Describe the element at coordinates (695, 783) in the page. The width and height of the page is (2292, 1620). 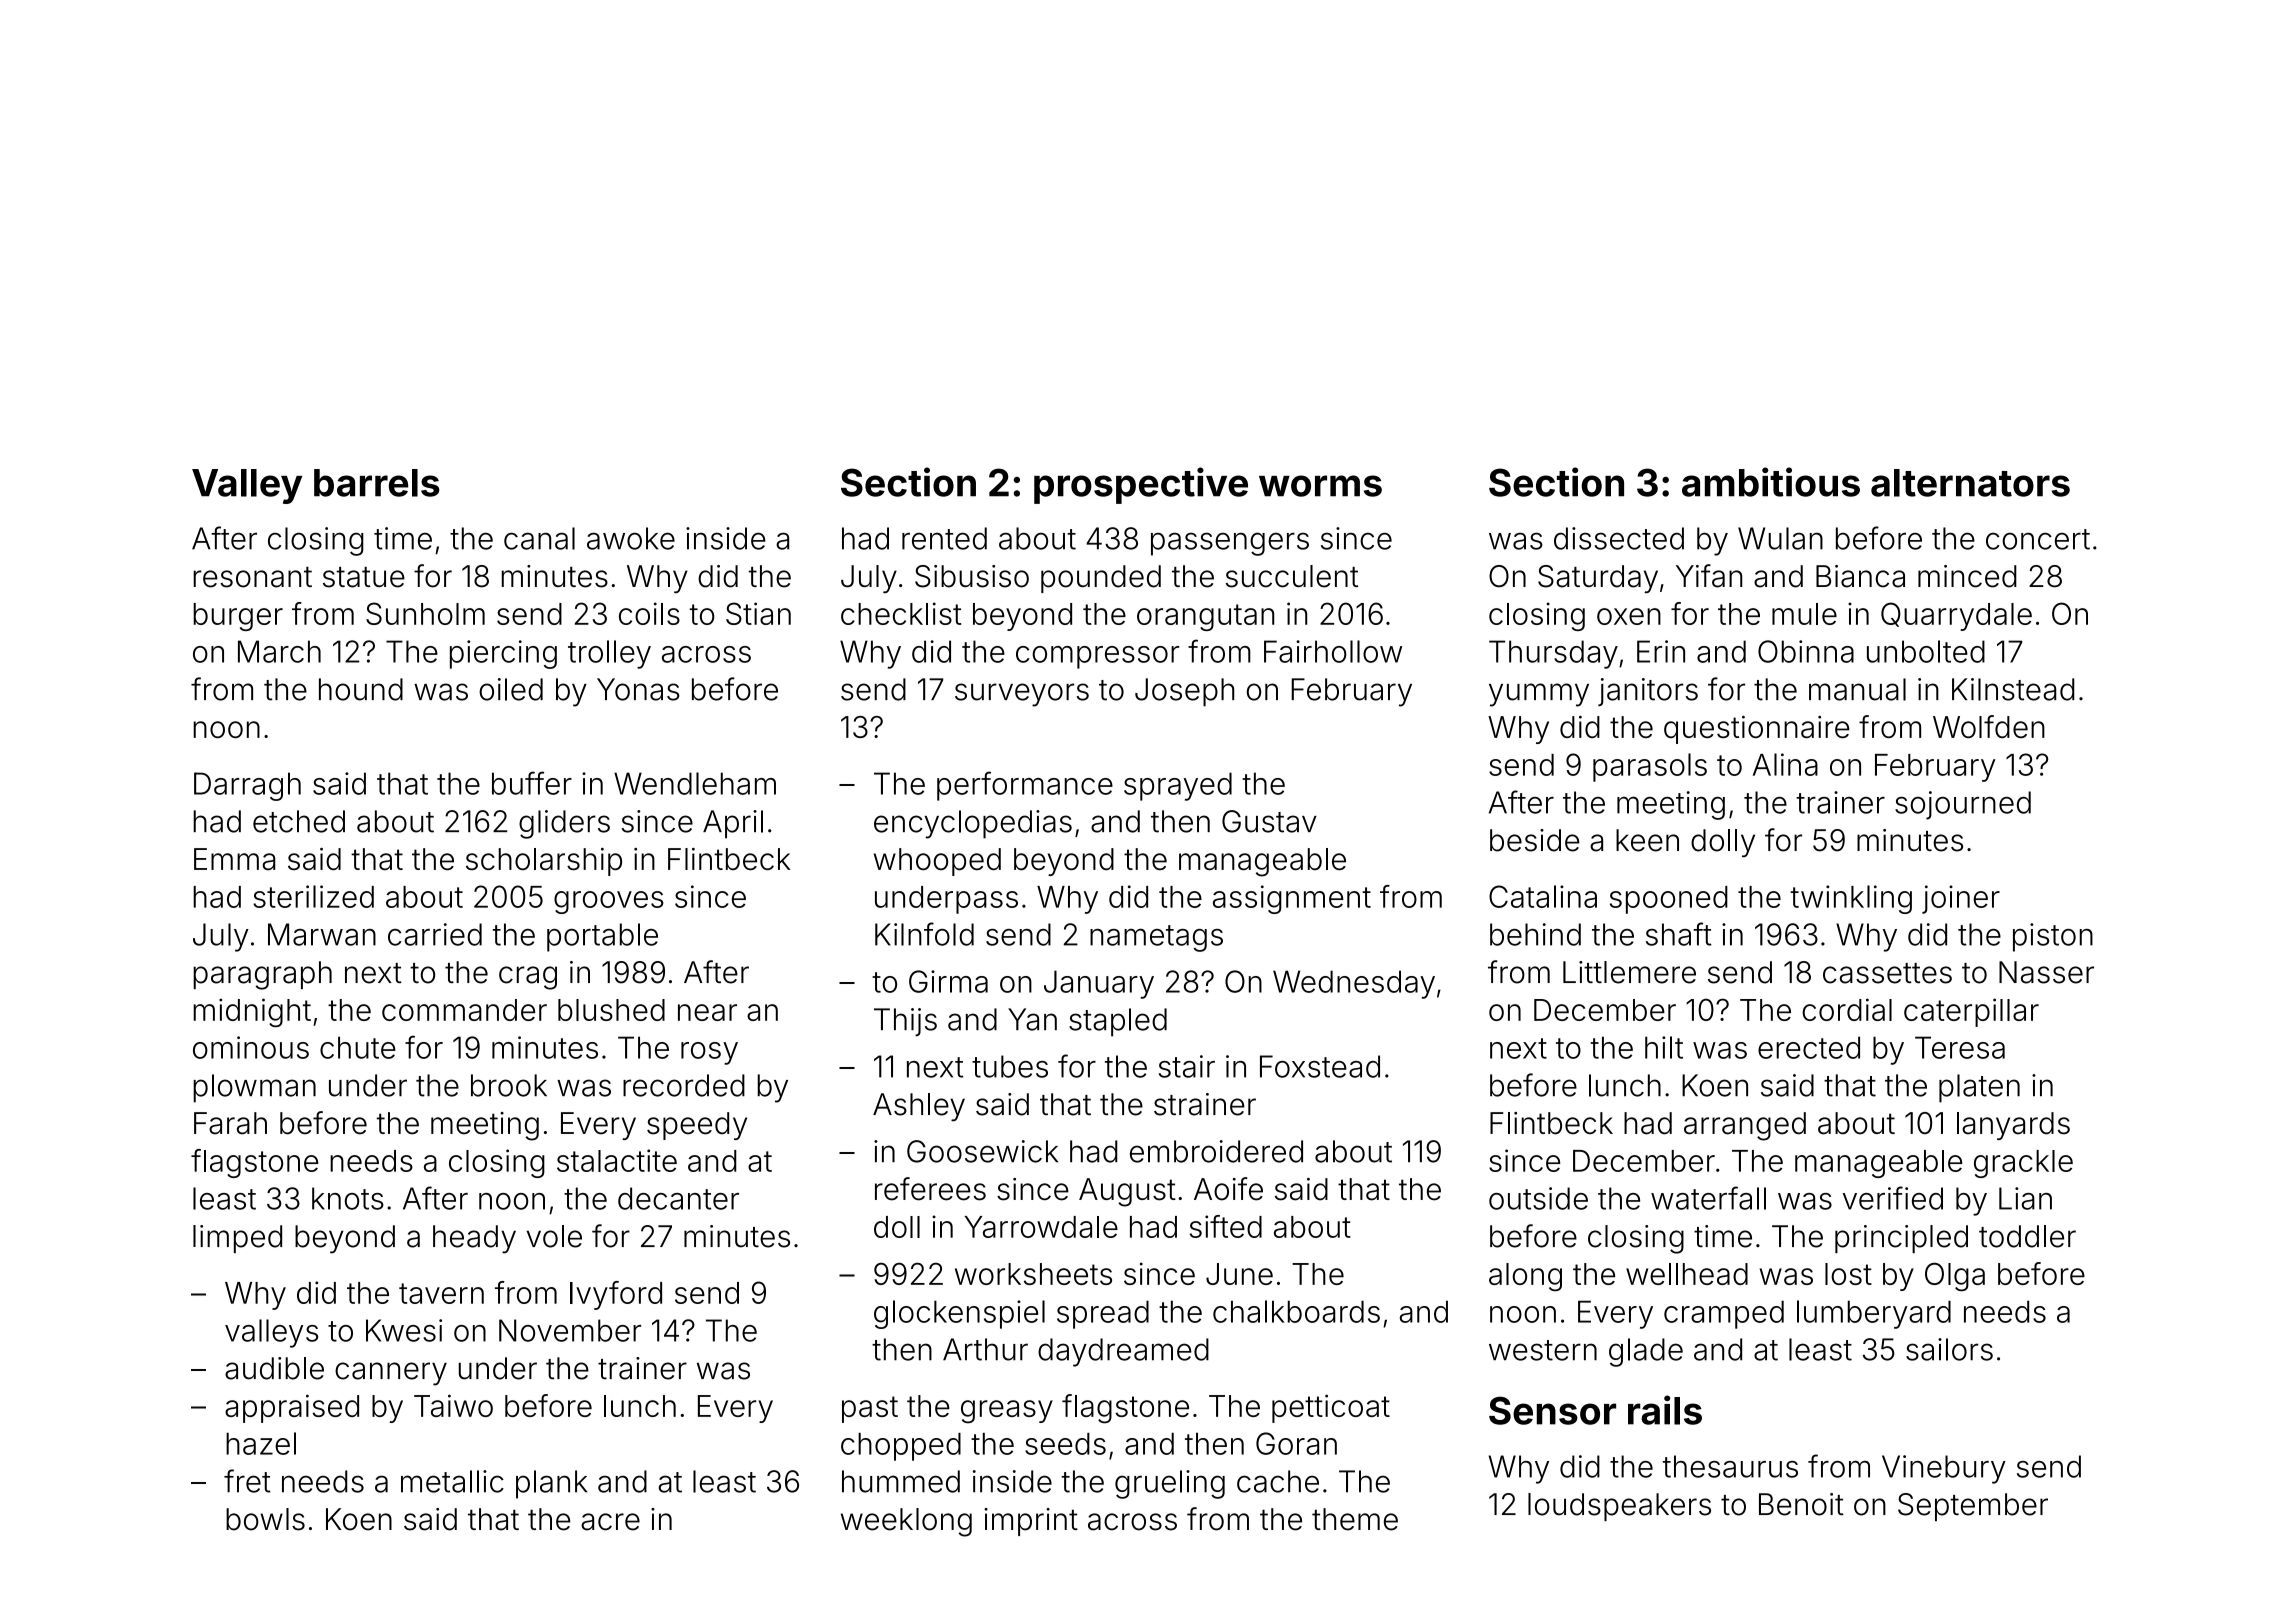
I see `Wendleham` at that location.
